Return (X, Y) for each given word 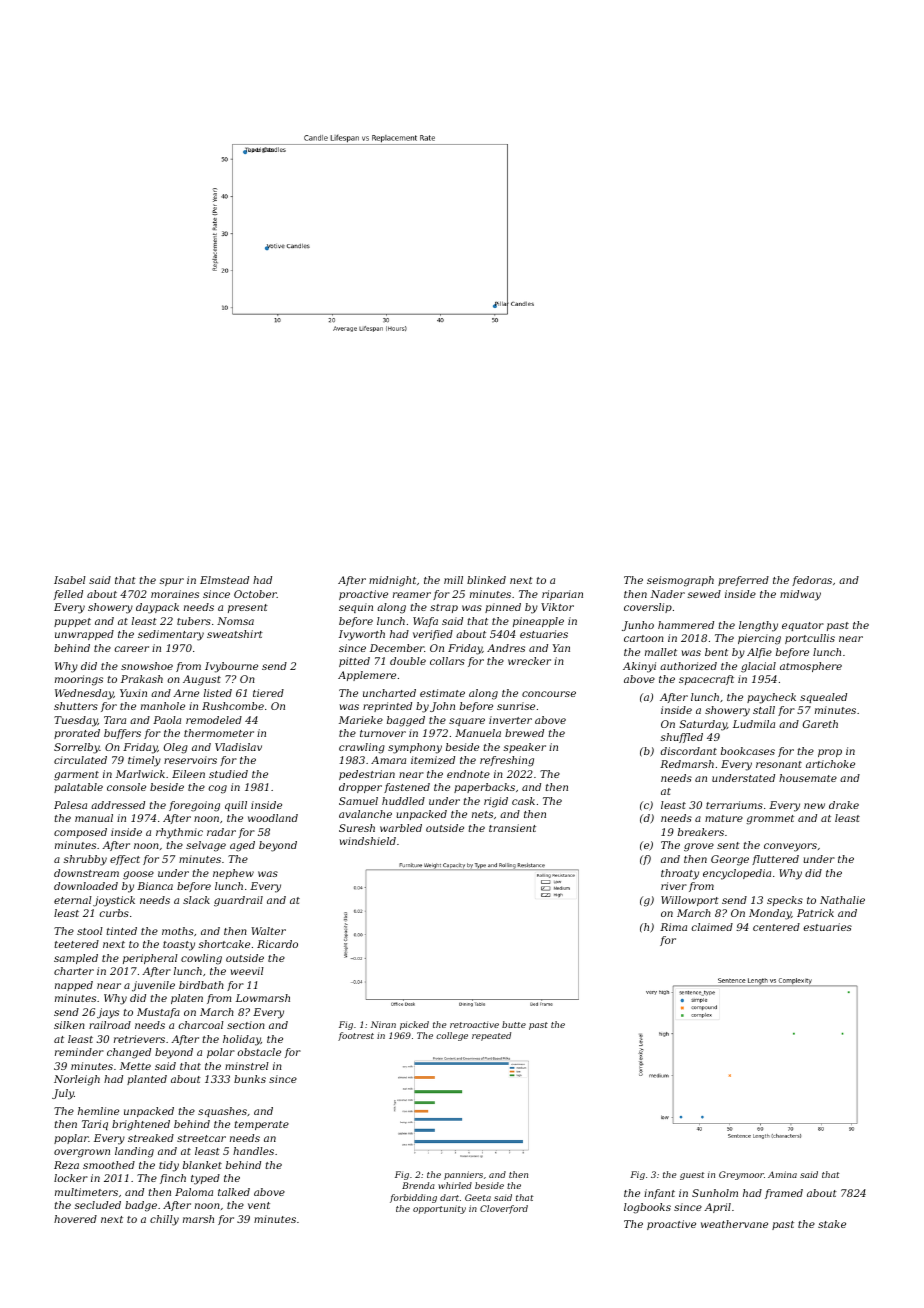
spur (171, 582)
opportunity (439, 1209)
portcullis (810, 639)
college (452, 1036)
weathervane (734, 1224)
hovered (75, 1219)
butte (514, 1024)
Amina (782, 1174)
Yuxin (133, 693)
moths (178, 931)
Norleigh (77, 1080)
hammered (686, 625)
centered (776, 927)
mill (453, 580)
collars (447, 661)
